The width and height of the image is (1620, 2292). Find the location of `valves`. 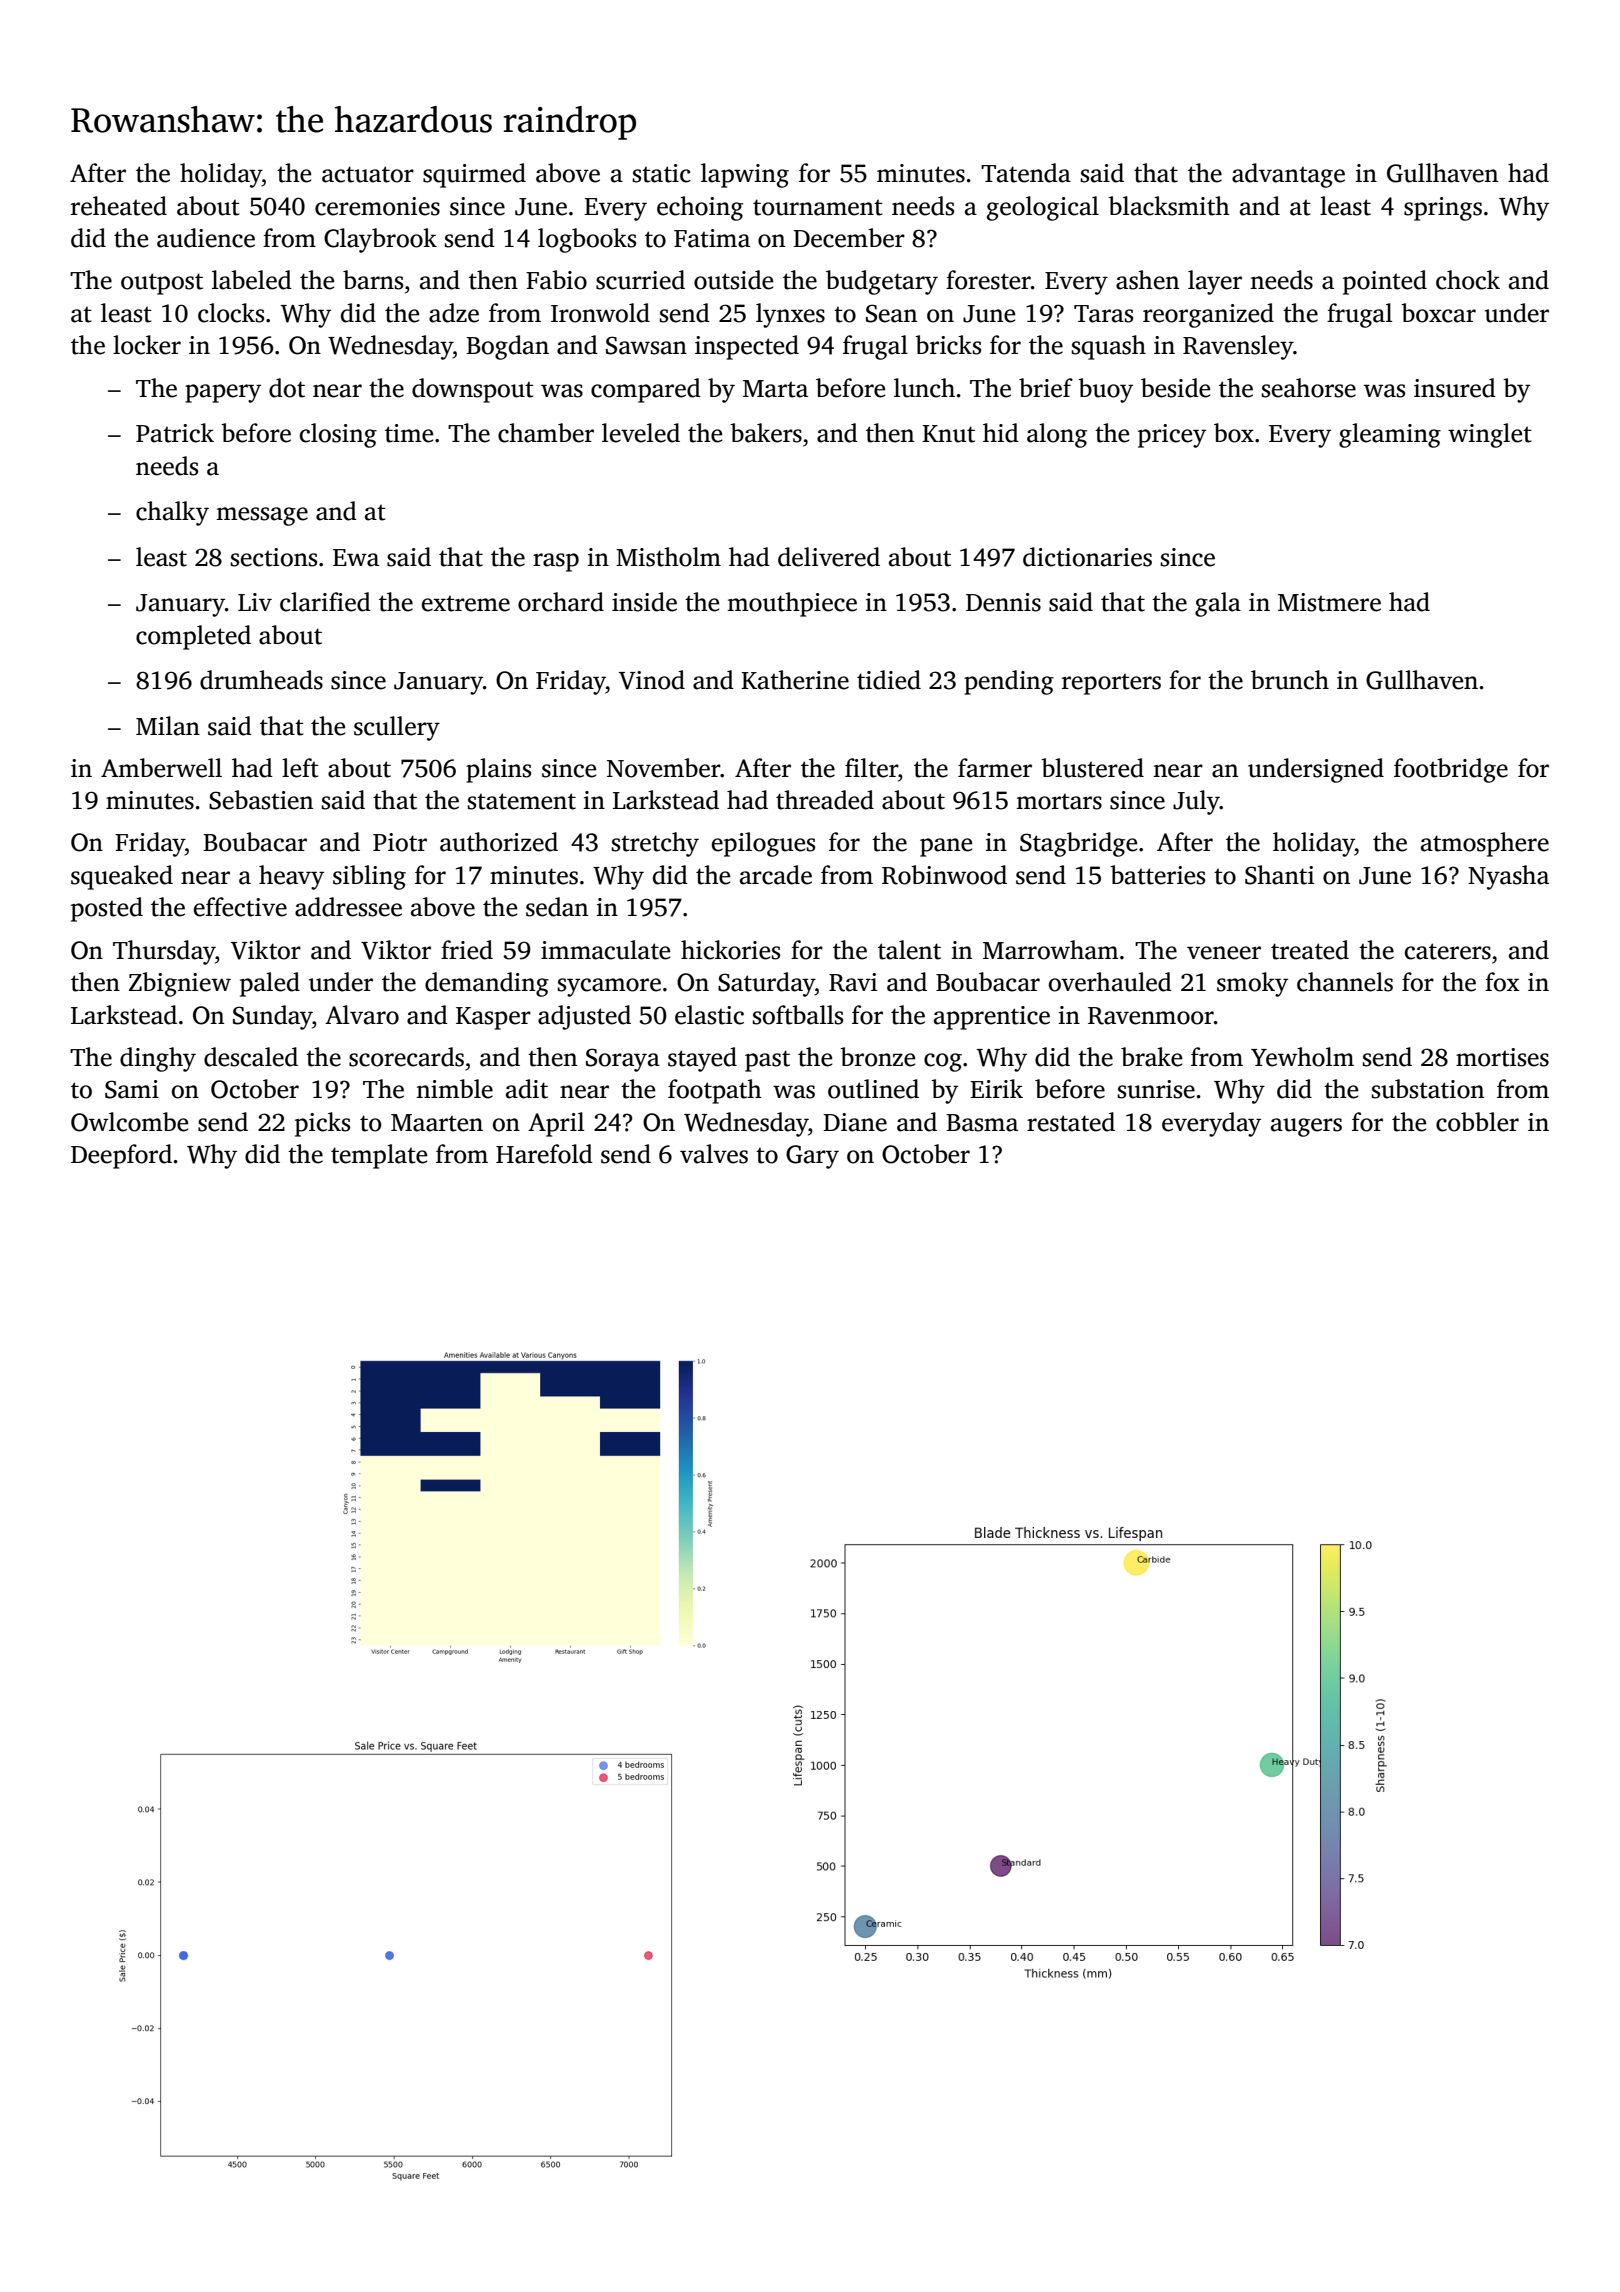

valves is located at coordinates (714, 1154).
